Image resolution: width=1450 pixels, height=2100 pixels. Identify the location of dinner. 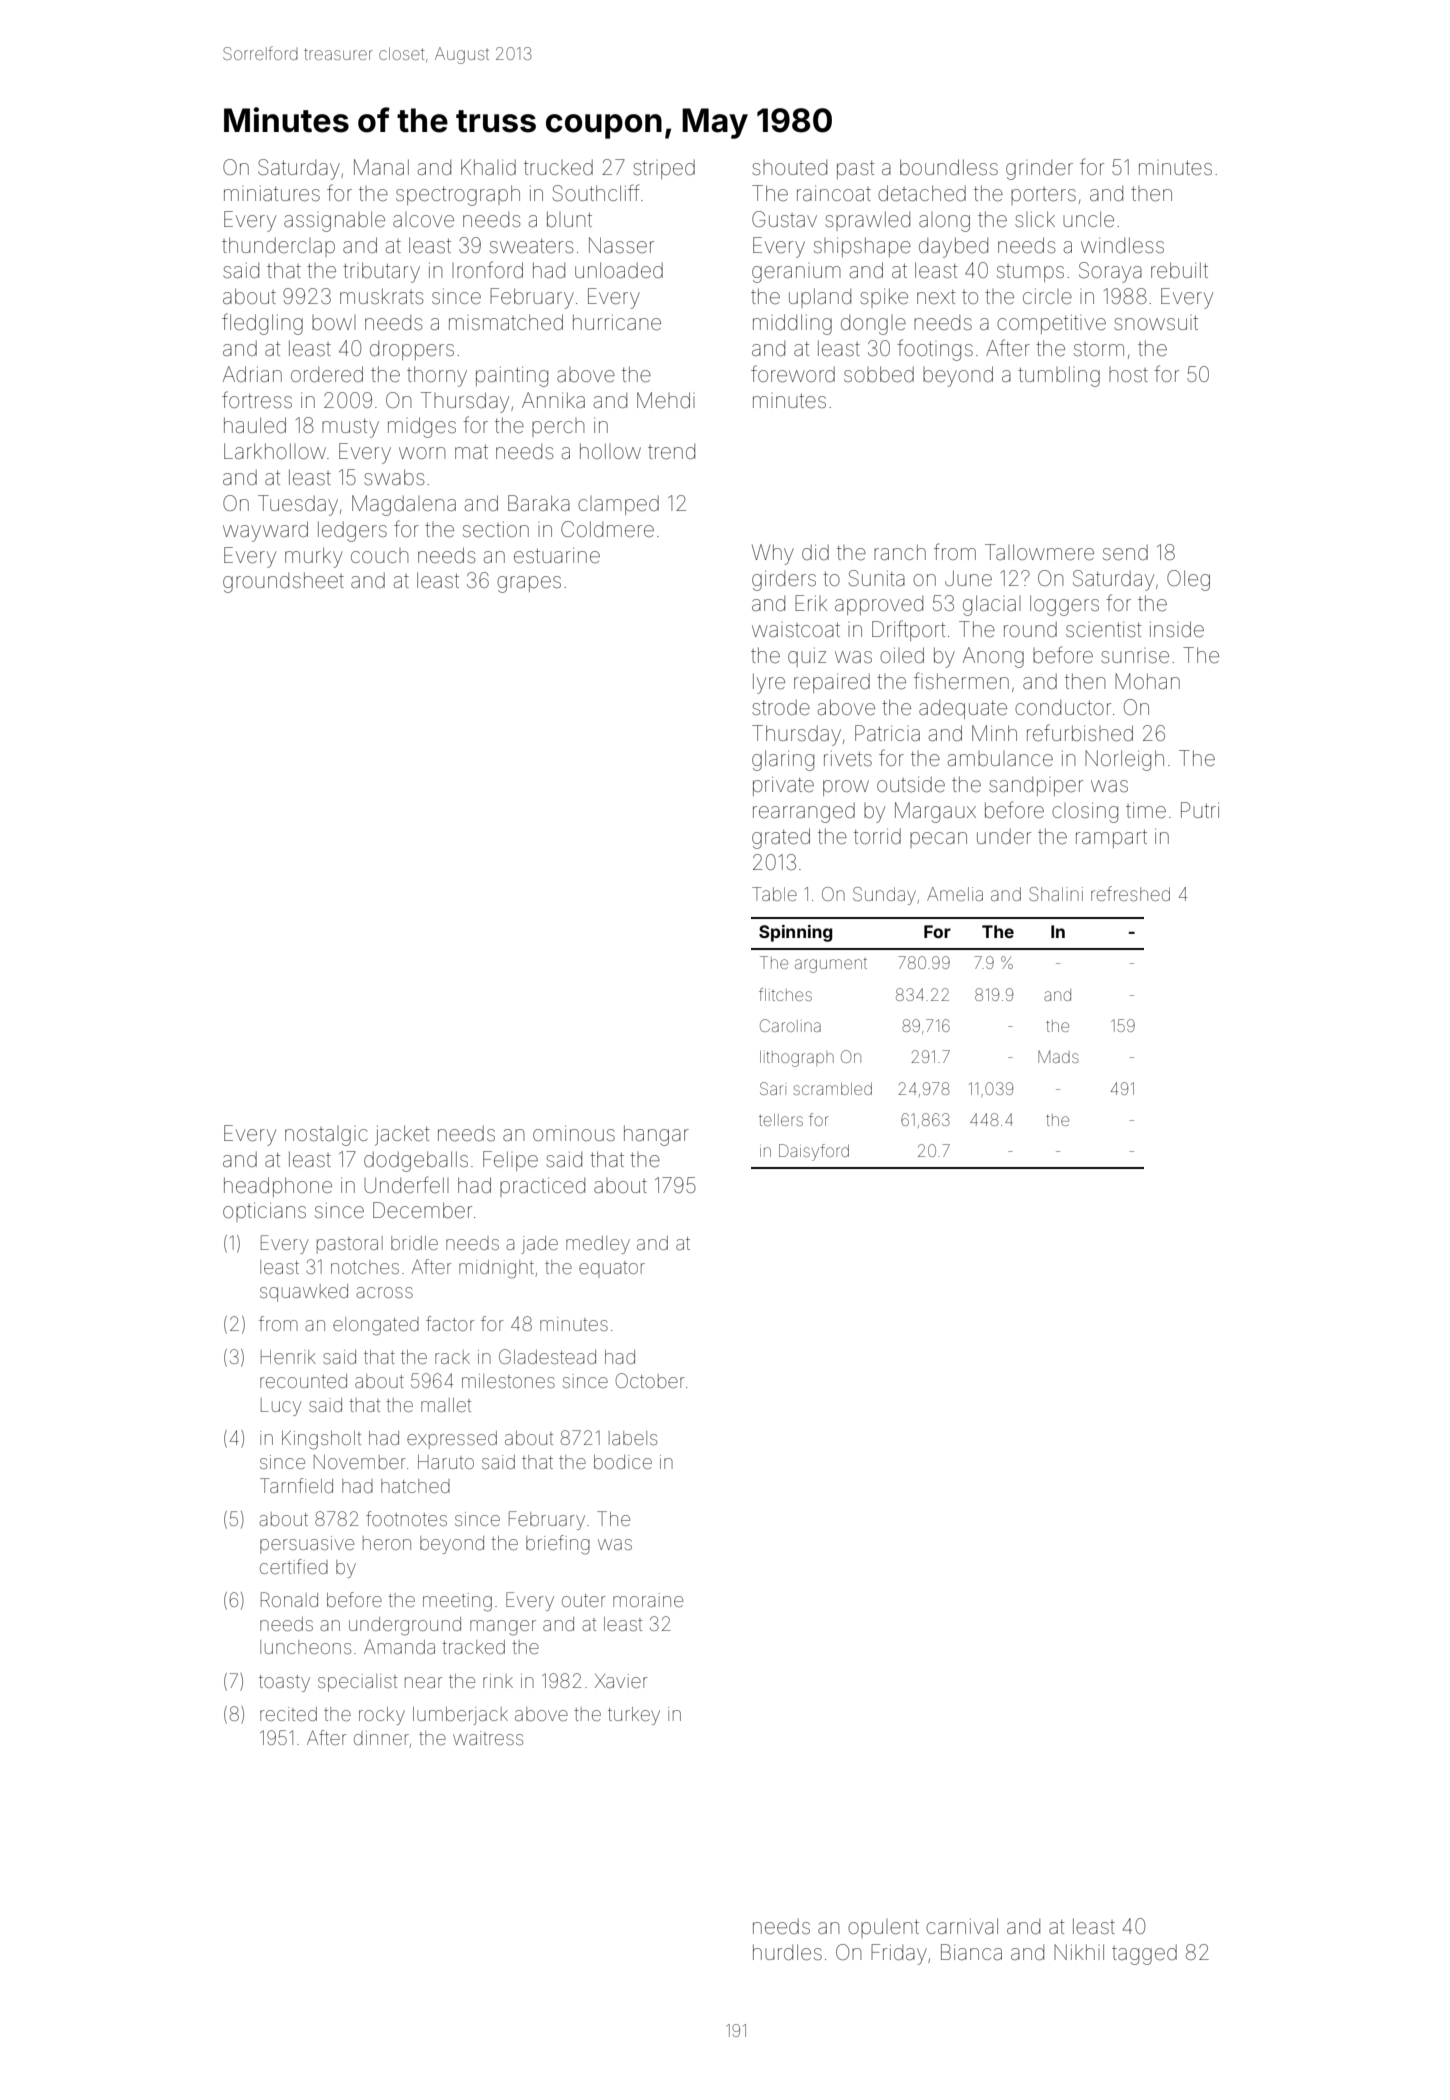
(381, 1738).
